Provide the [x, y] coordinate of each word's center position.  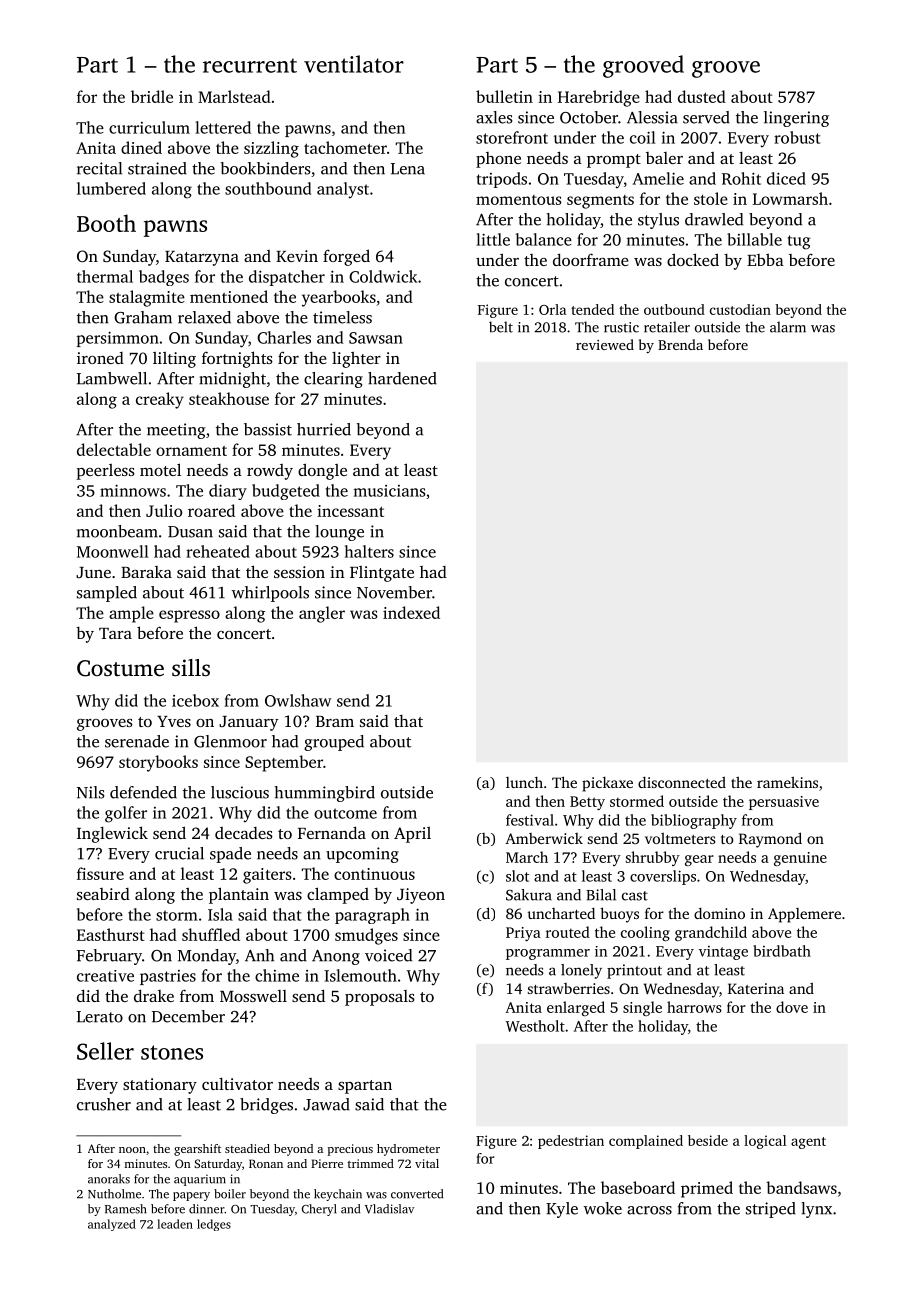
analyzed [112, 1225]
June [93, 572]
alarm [788, 327]
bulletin [504, 96]
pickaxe [607, 784]
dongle [322, 471]
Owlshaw [298, 700]
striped [771, 1210]
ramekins [787, 782]
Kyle [562, 1210]
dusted [702, 96]
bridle [152, 96]
